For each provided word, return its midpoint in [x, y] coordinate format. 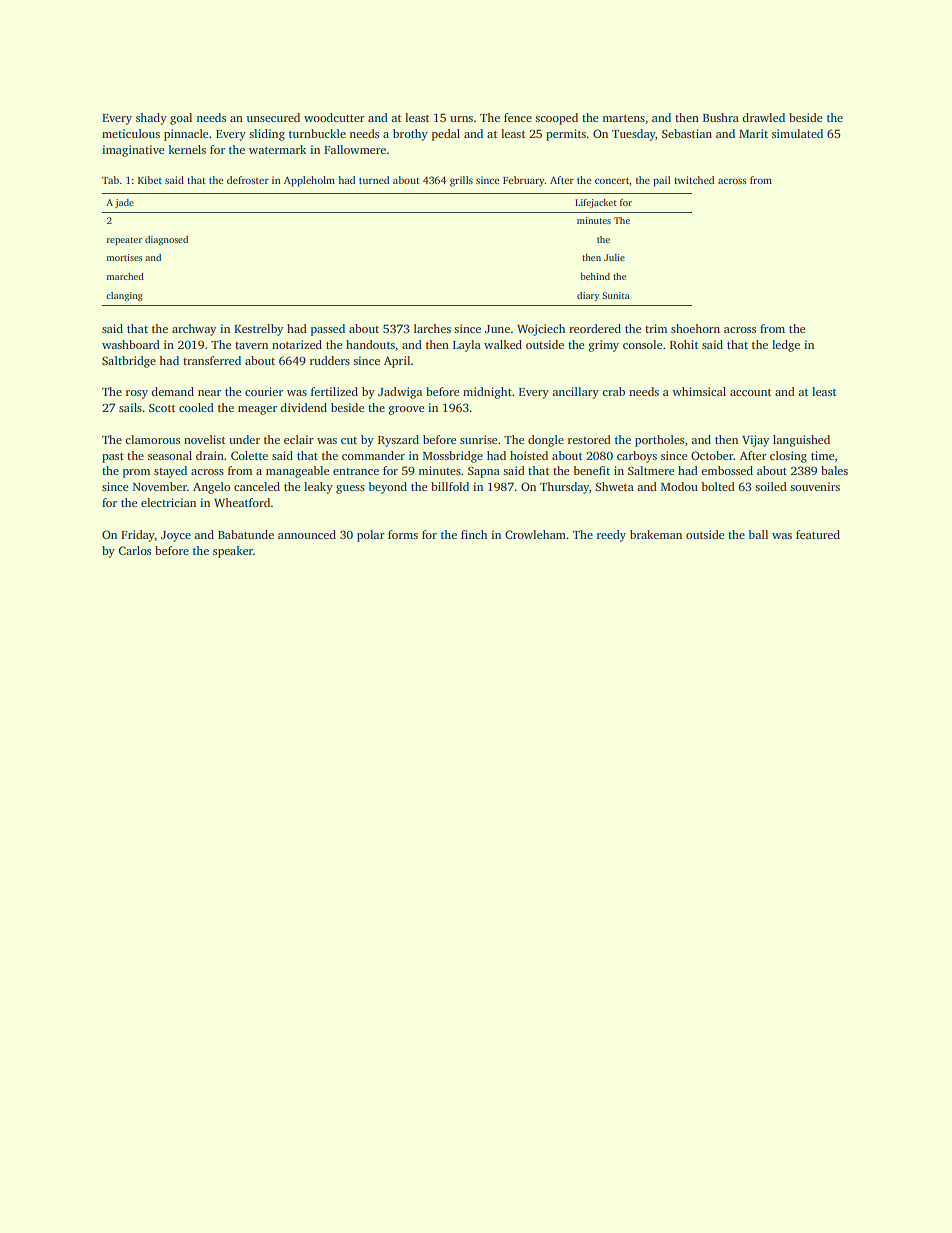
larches [432, 328]
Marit [753, 133]
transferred [212, 360]
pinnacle [186, 135]
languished [801, 441]
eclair [299, 439]
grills [461, 181]
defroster [248, 180]
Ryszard [398, 441]
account [751, 392]
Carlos [135, 550]
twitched [694, 180]
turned [374, 180]
